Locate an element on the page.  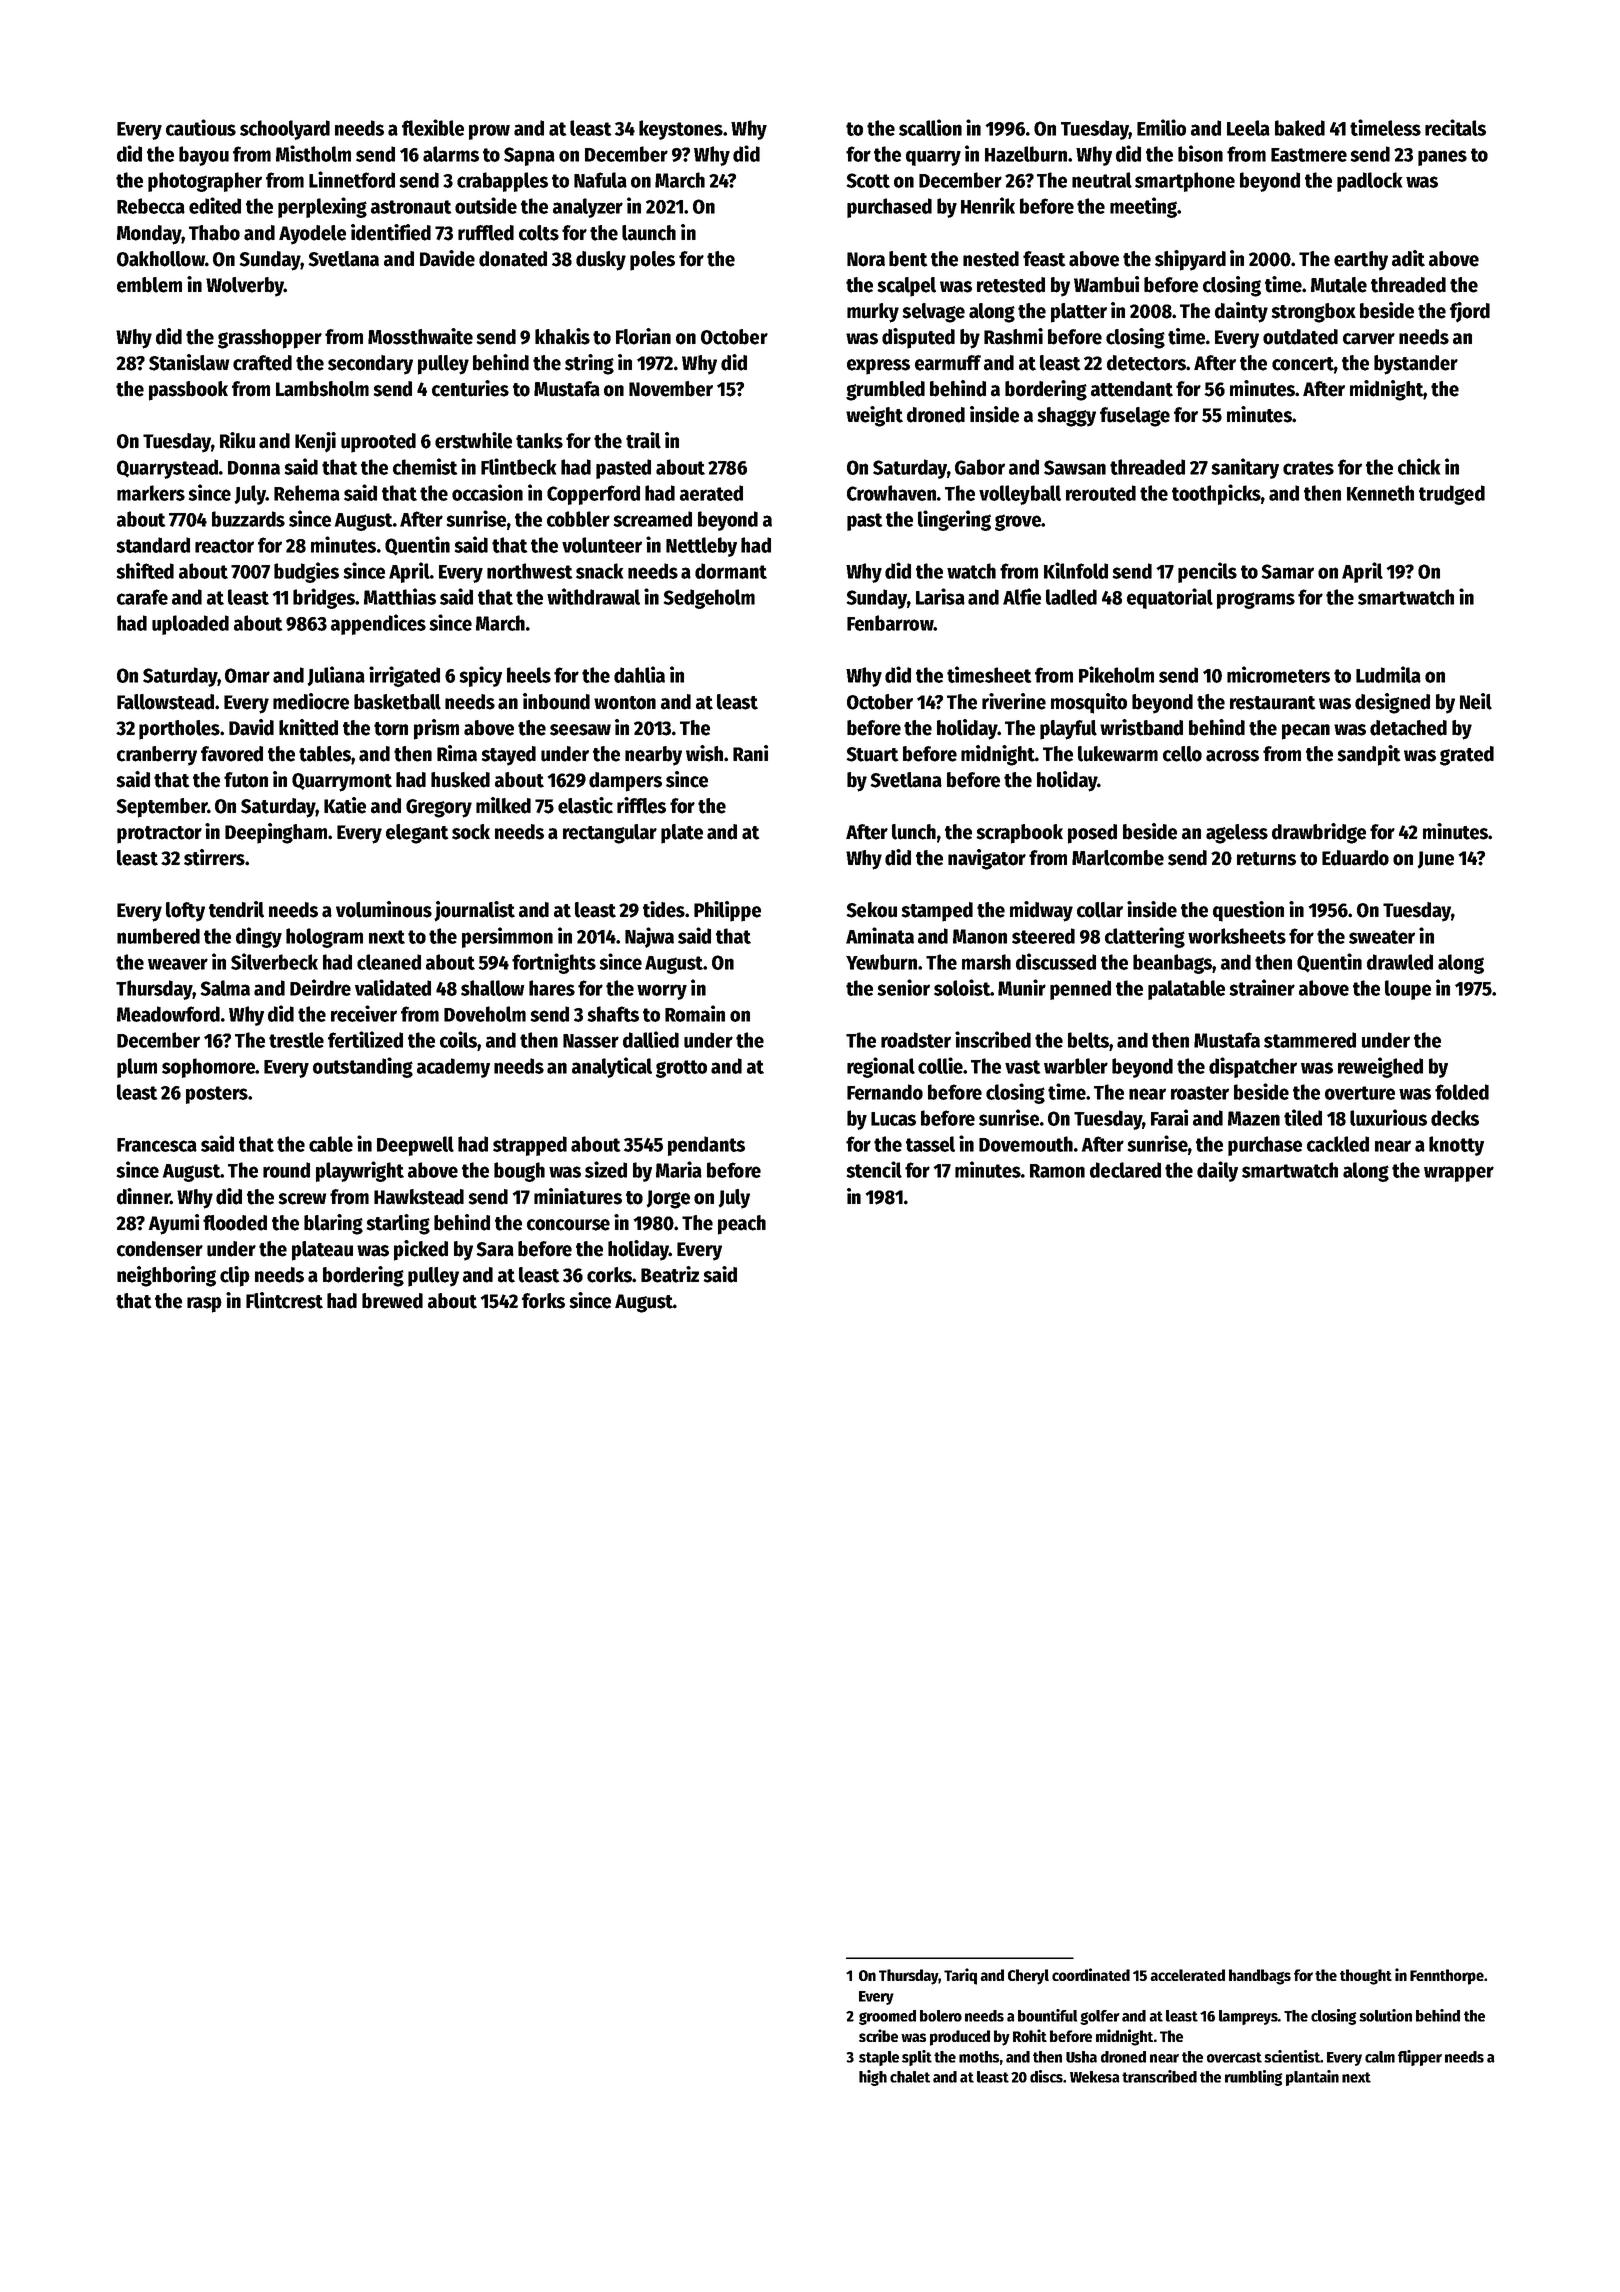
Tariq is located at coordinates (960, 1976).
